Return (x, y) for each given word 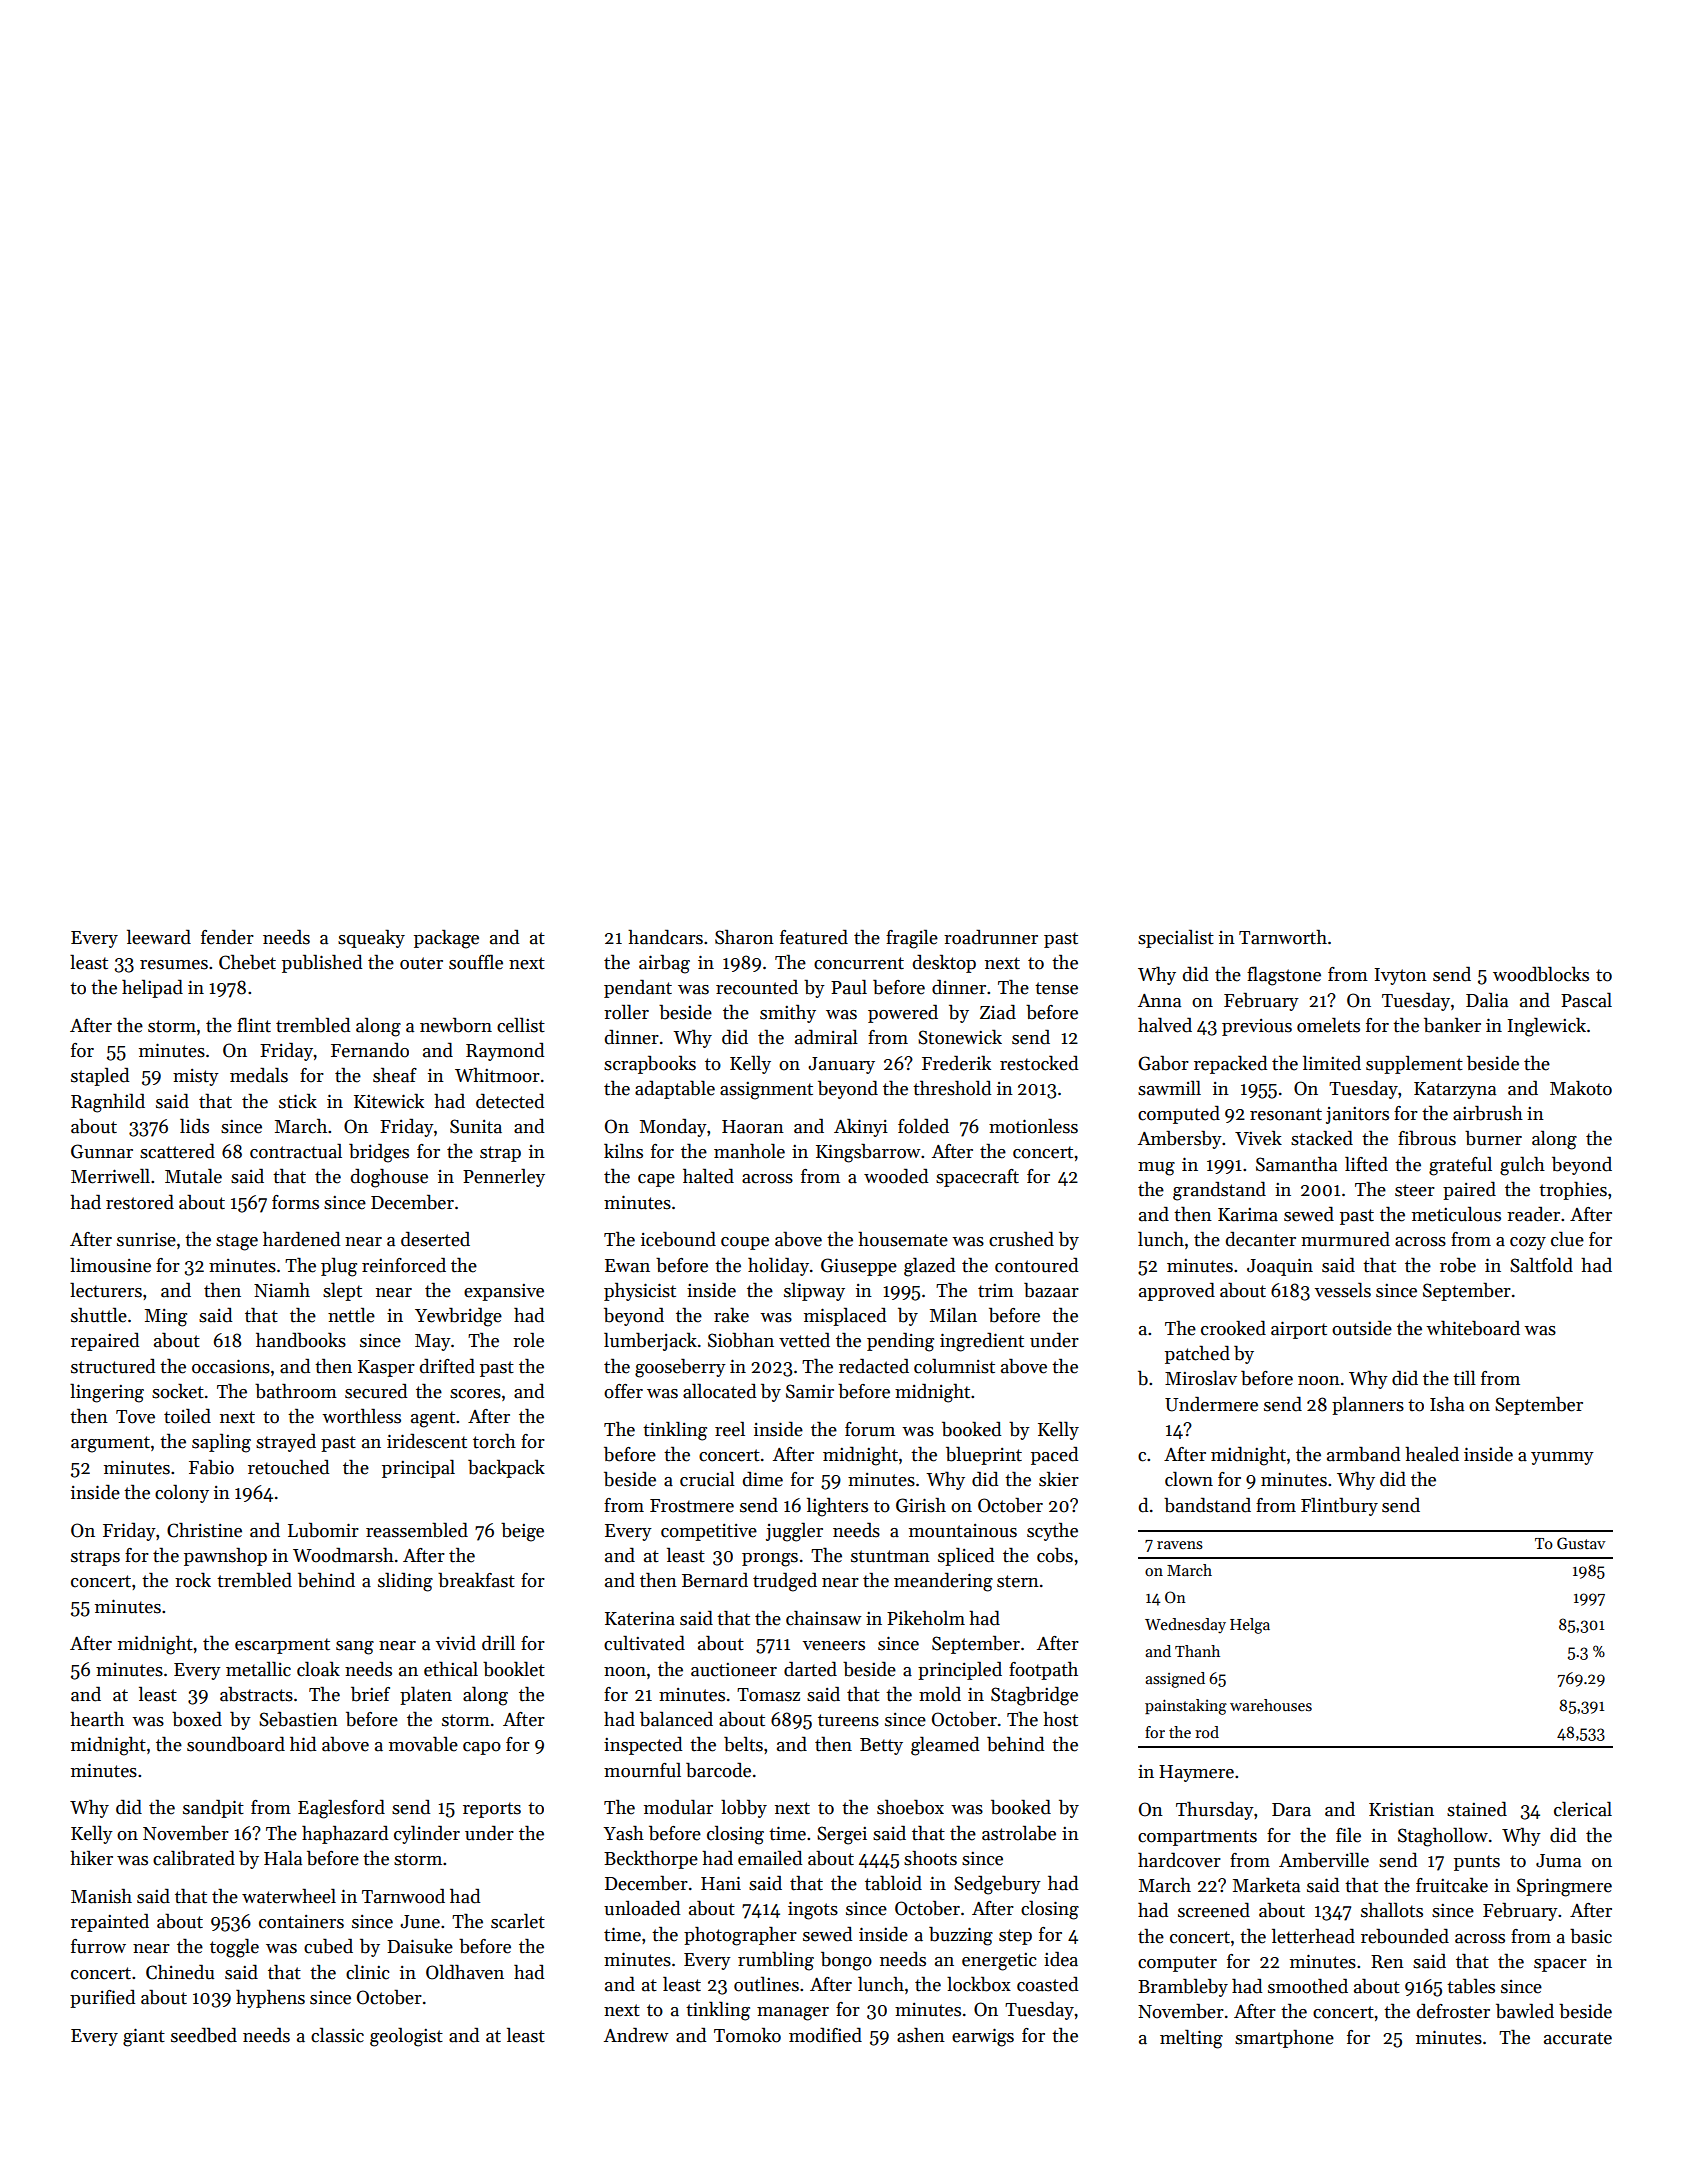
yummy (1562, 1458)
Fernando (370, 1050)
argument (110, 1444)
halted (708, 1176)
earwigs (983, 2037)
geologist (406, 2037)
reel (730, 1429)
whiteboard (1473, 1328)
